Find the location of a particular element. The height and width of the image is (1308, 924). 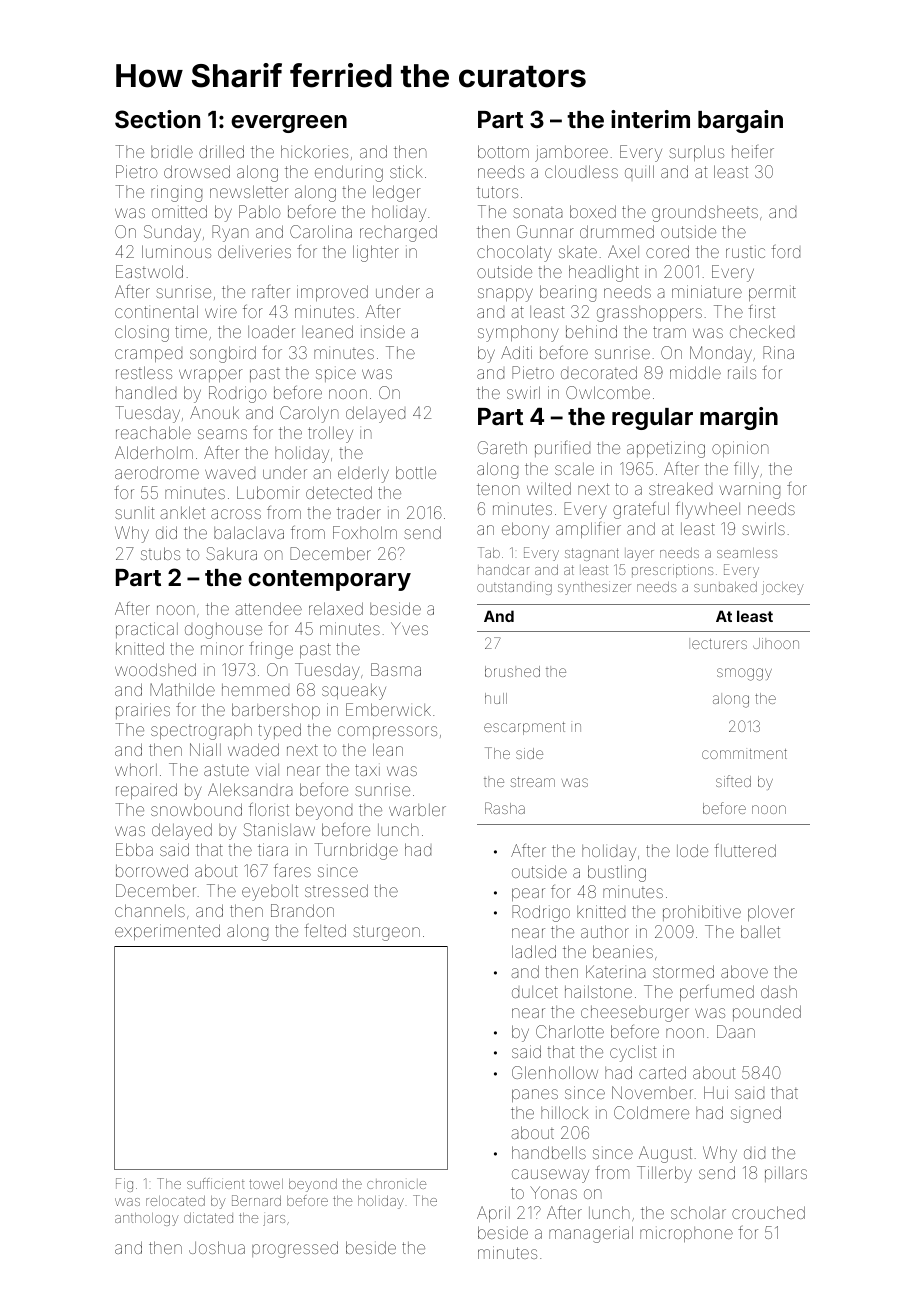

vial is located at coordinates (267, 770).
